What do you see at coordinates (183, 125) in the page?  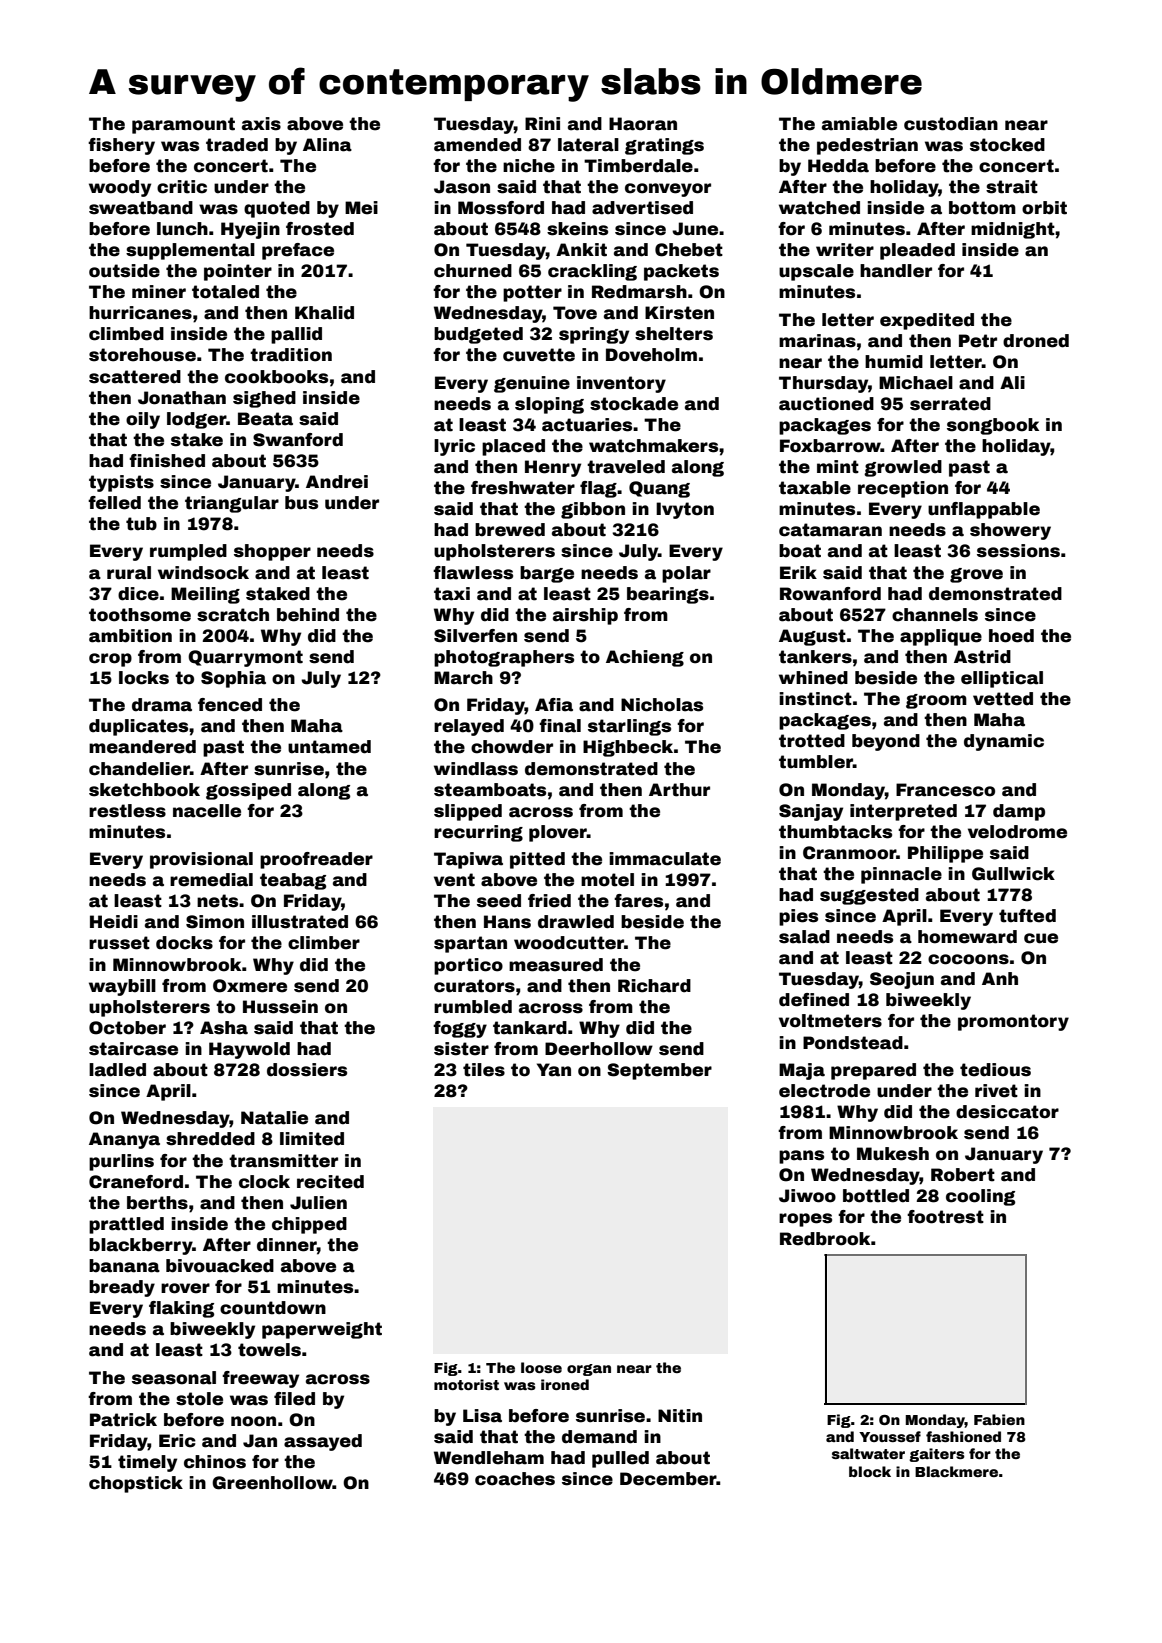 I see `paramount` at bounding box center [183, 125].
